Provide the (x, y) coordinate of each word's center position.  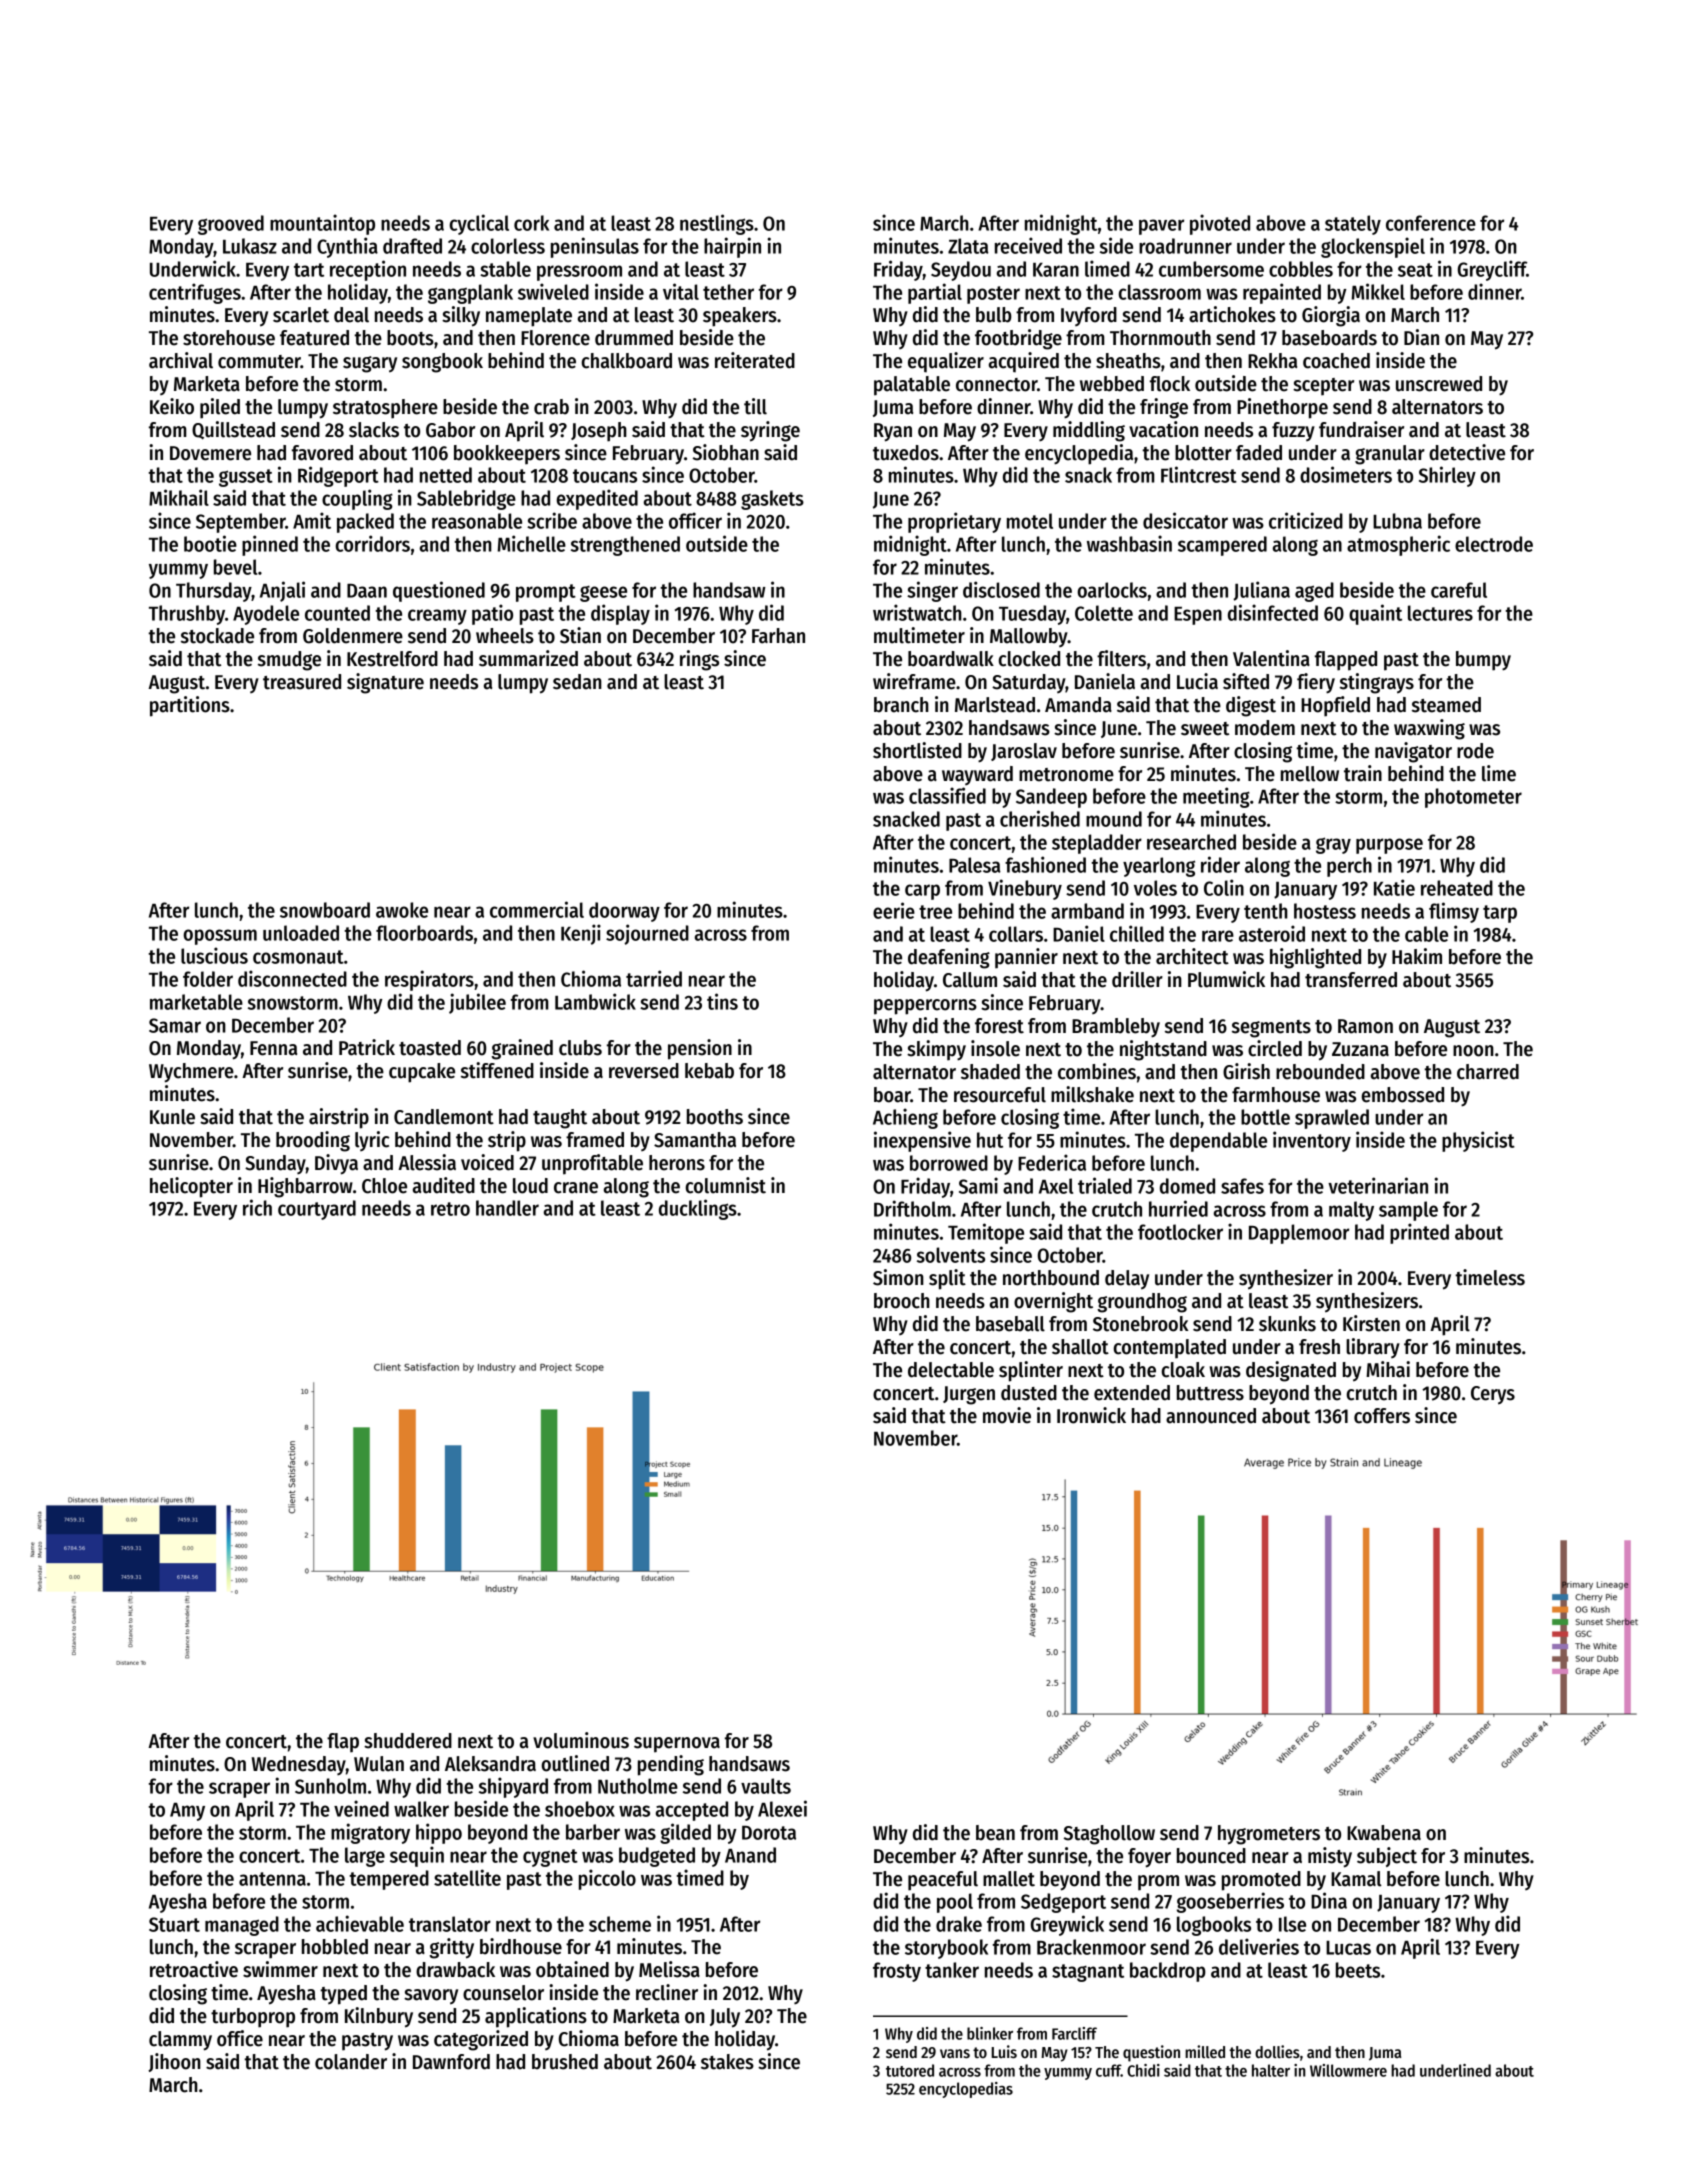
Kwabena (1384, 1833)
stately (1353, 225)
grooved (231, 225)
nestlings (717, 224)
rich (257, 1207)
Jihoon (174, 2062)
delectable (951, 1370)
